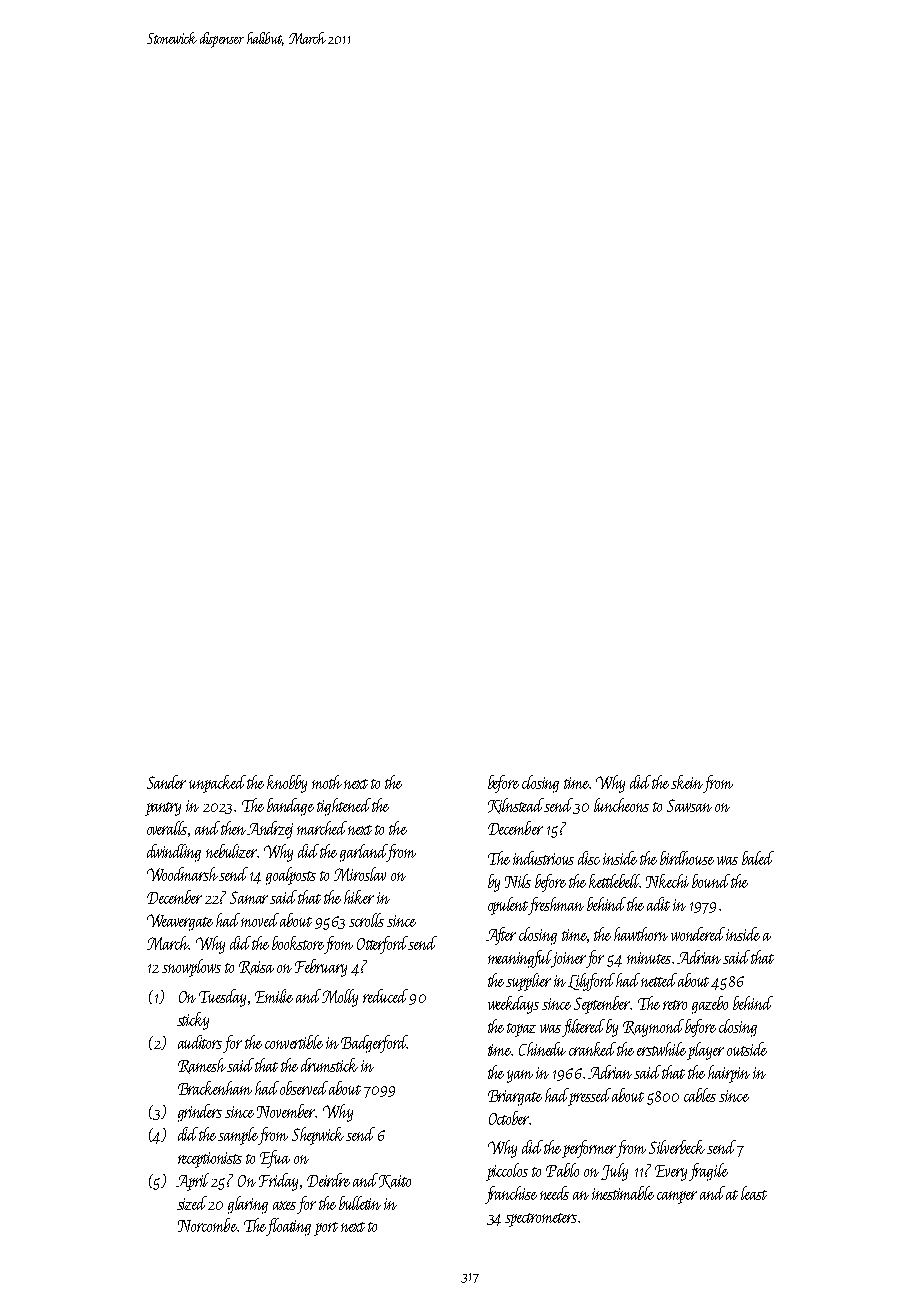 The height and width of the document is (1311, 924). Describe the element at coordinates (207, 1225) in the document. I see `Norcombe` at that location.
